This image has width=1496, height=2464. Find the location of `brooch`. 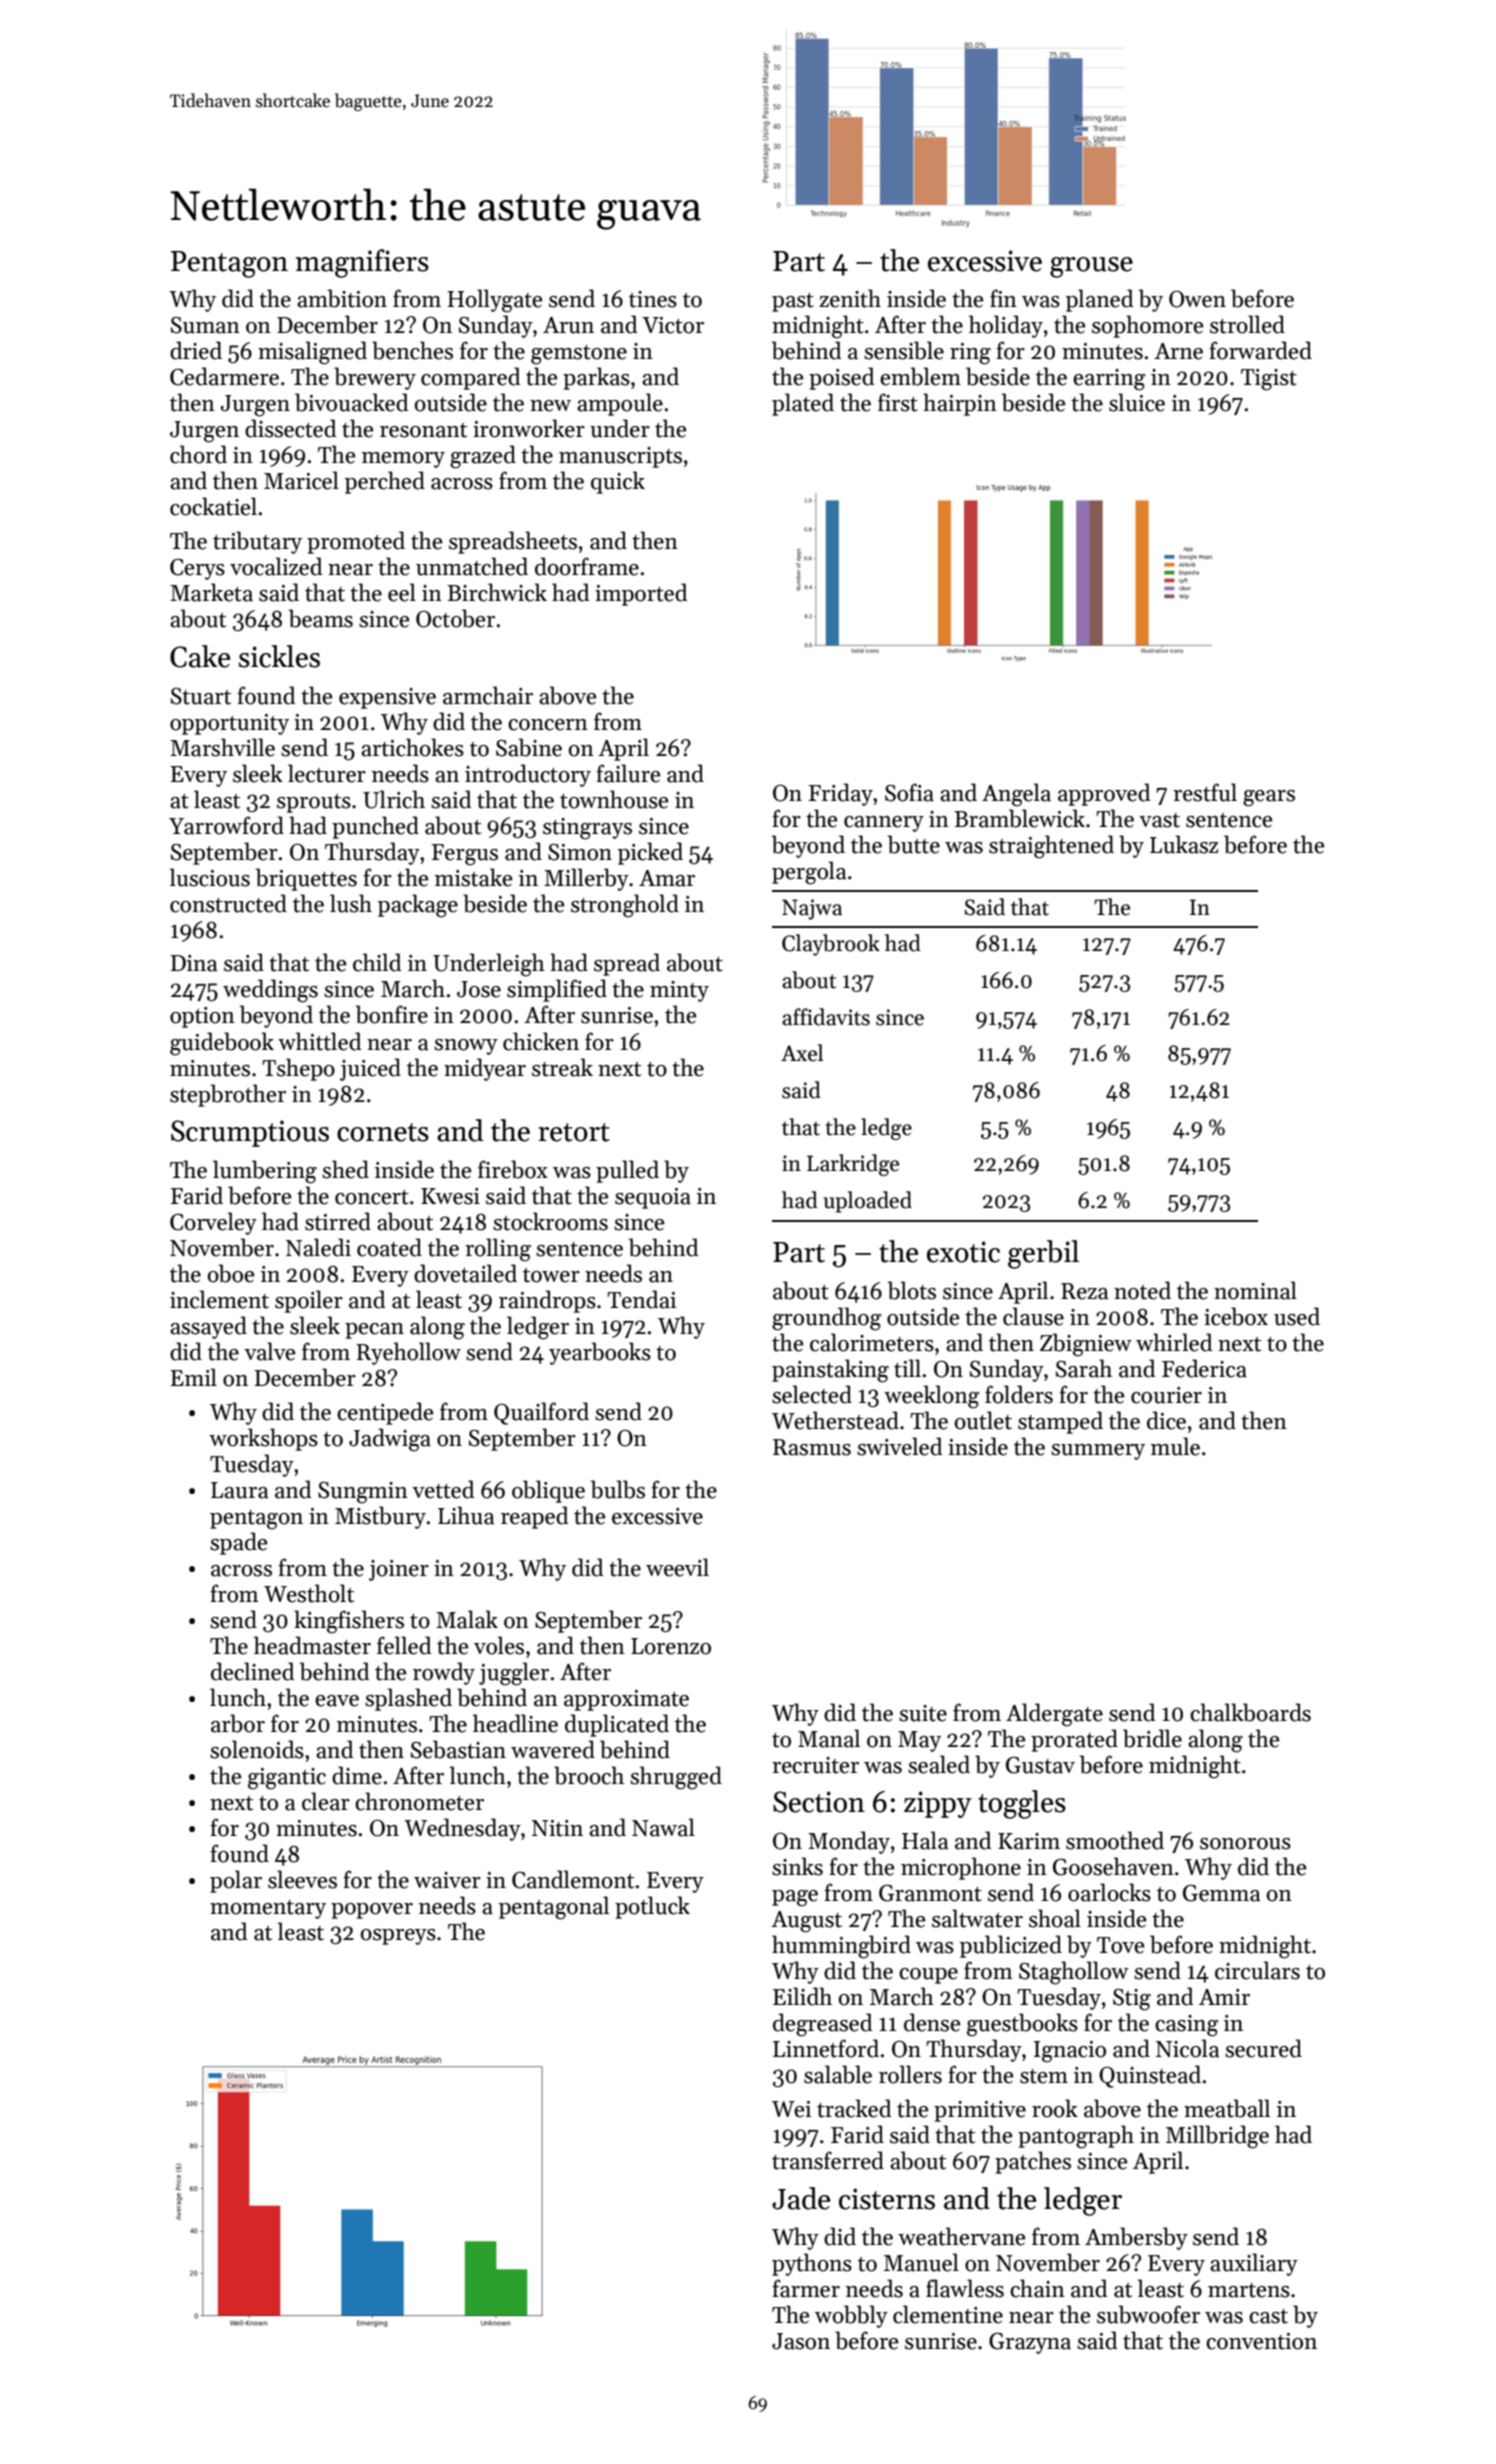

brooch is located at coordinates (589, 1775).
